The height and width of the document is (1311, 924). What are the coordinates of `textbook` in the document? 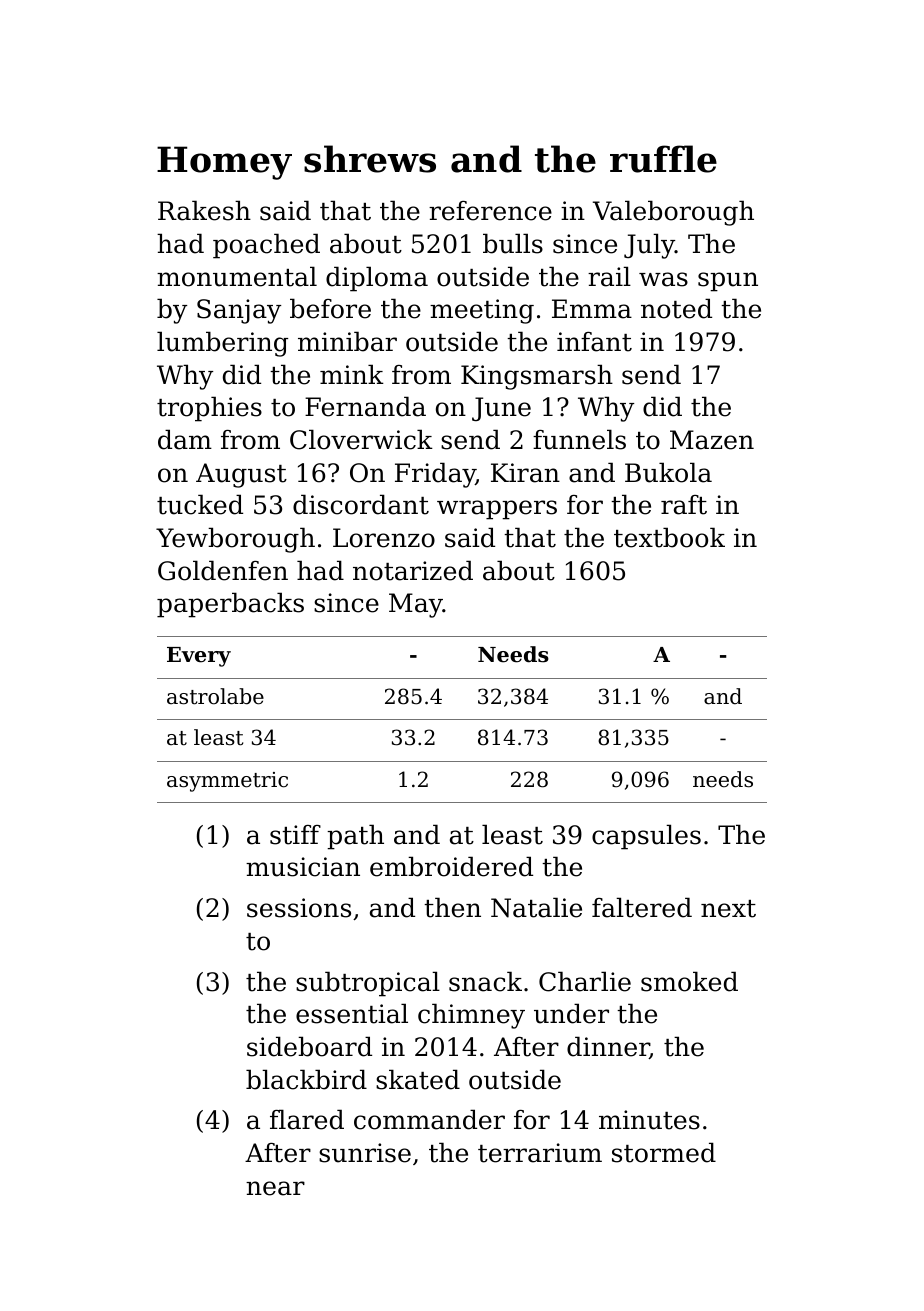 It's located at (669, 537).
